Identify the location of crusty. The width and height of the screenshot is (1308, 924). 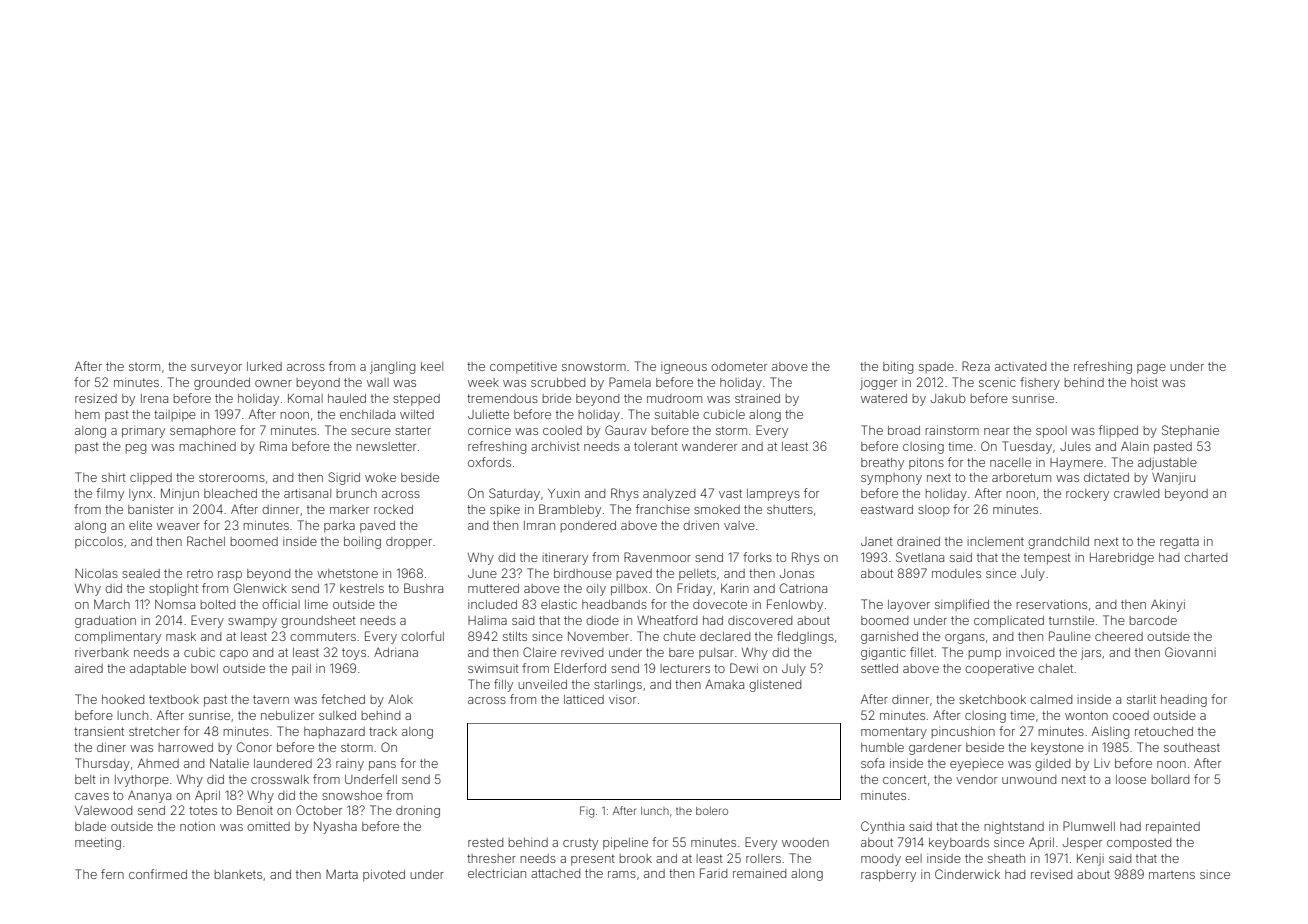
(580, 844).
